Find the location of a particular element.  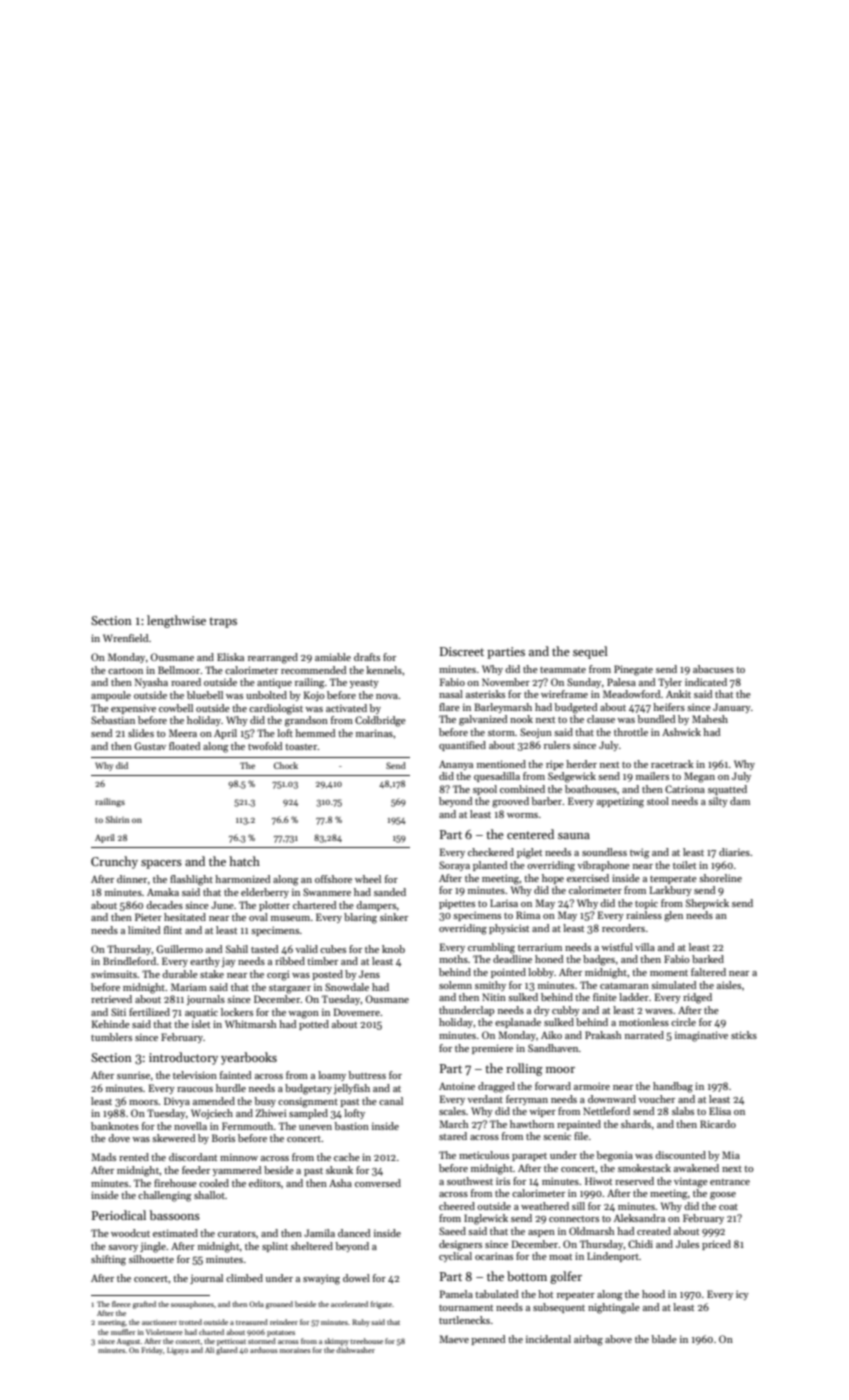

blade is located at coordinates (664, 1339).
